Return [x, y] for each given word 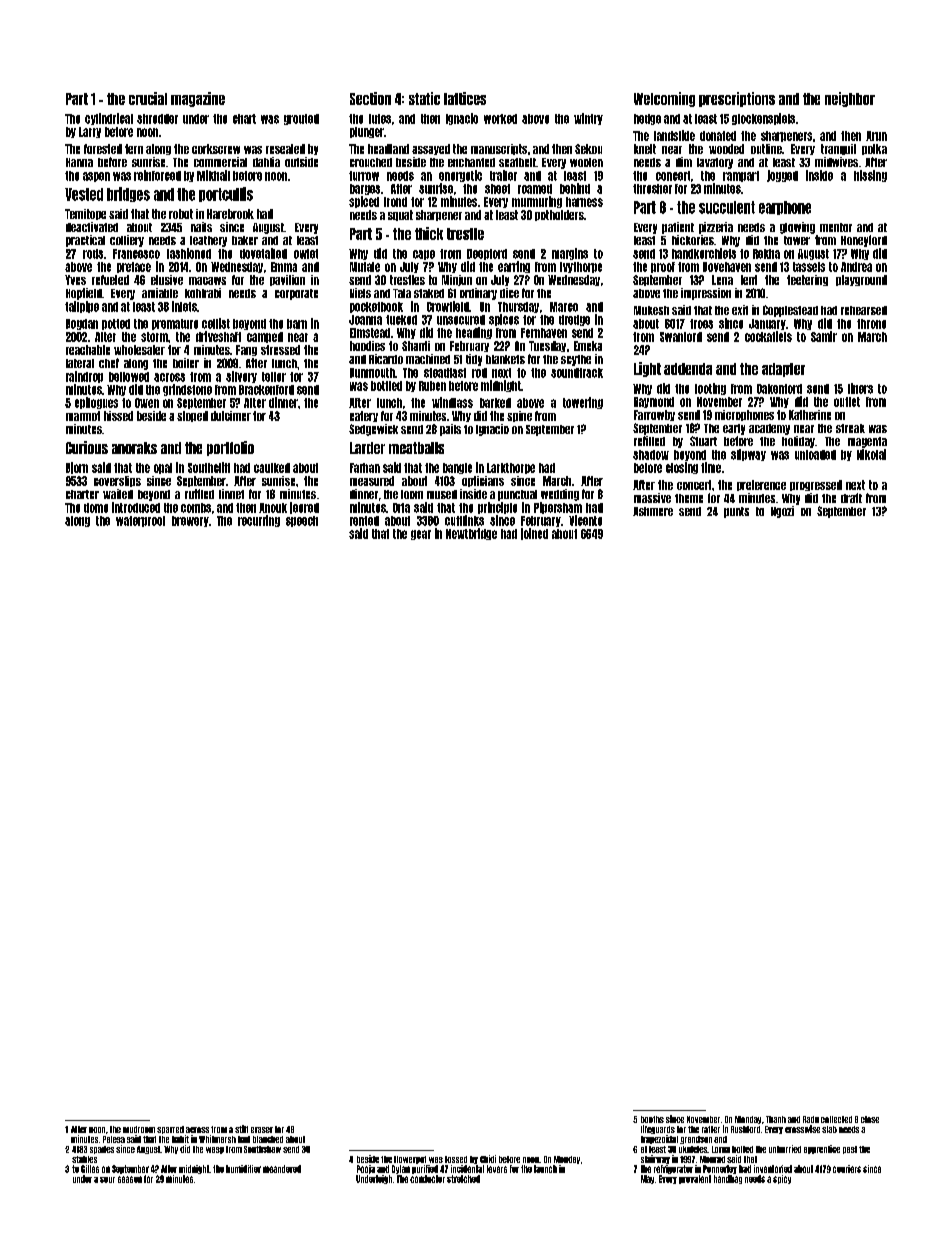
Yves [75, 280]
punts [736, 512]
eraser [262, 1130]
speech [302, 521]
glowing [797, 228]
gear [421, 535]
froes [701, 324]
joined [534, 534]
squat [400, 215]
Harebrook [230, 214]
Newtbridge [471, 534]
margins [570, 254]
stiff [241, 1129]
